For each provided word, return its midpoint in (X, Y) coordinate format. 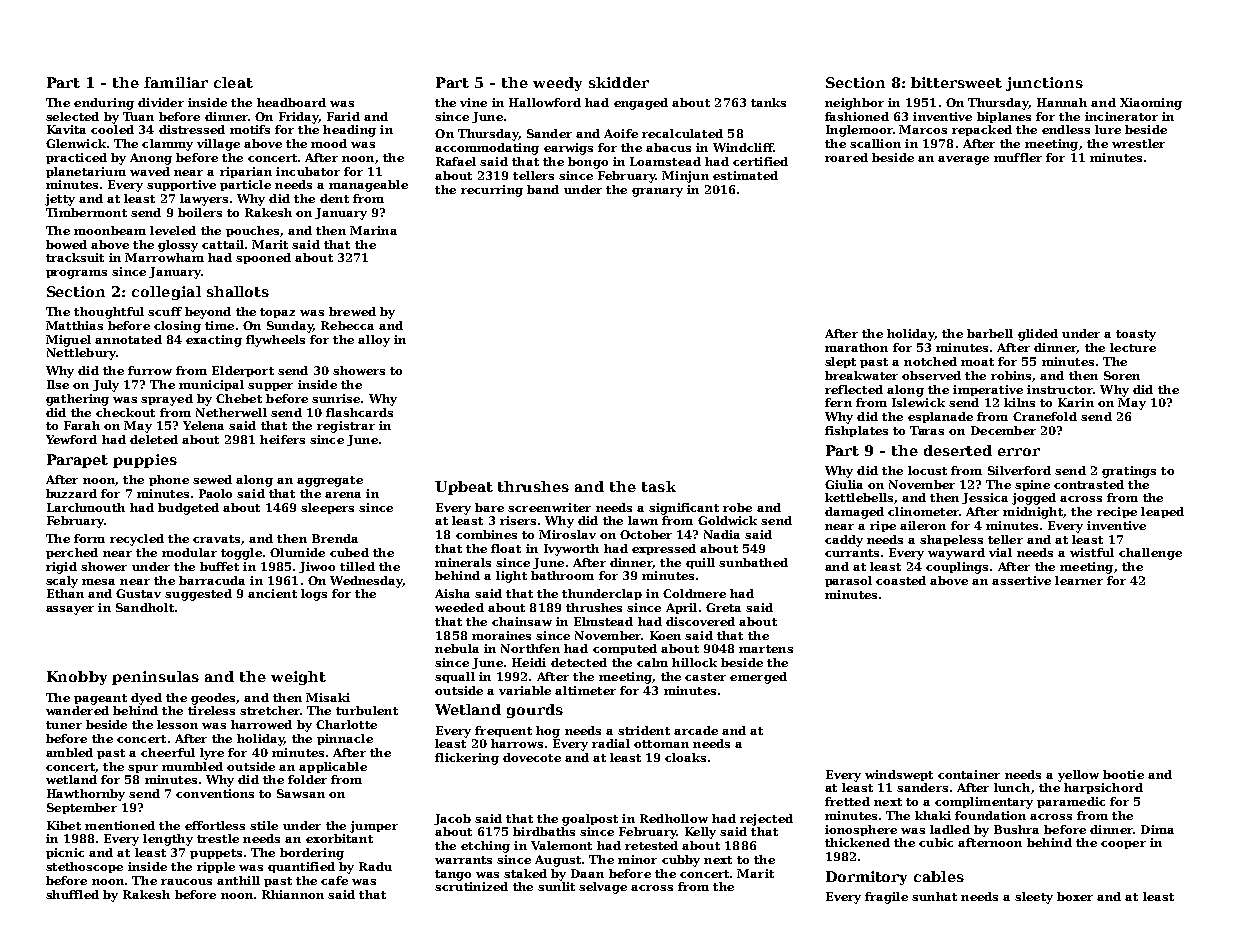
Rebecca (347, 325)
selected (72, 116)
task (659, 486)
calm (652, 662)
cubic (936, 842)
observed (931, 375)
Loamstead (665, 161)
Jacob (452, 819)
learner (1079, 580)
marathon (856, 347)
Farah (82, 425)
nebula (457, 648)
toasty (1136, 335)
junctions (1044, 84)
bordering (312, 854)
